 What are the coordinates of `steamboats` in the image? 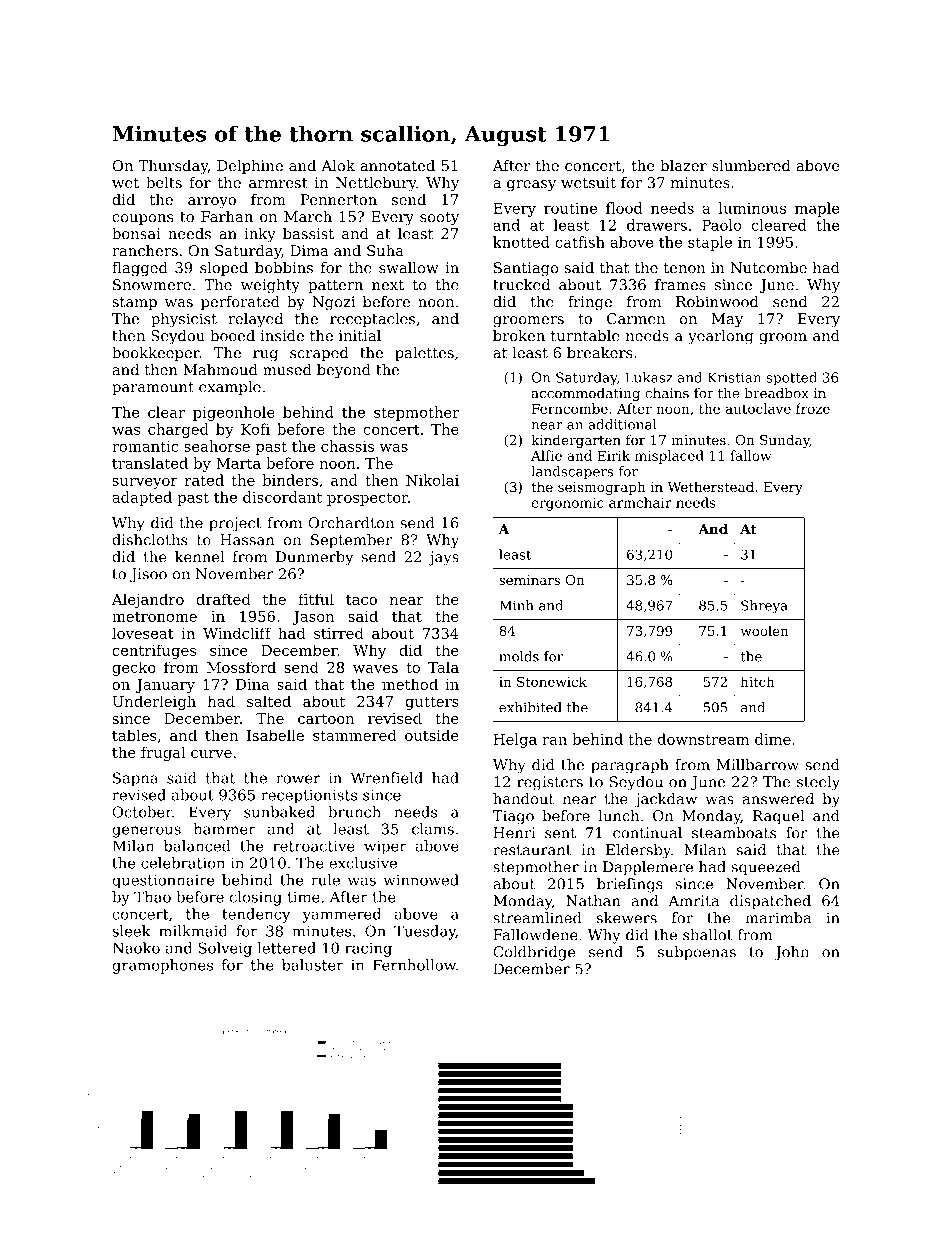 It's located at (734, 833).
